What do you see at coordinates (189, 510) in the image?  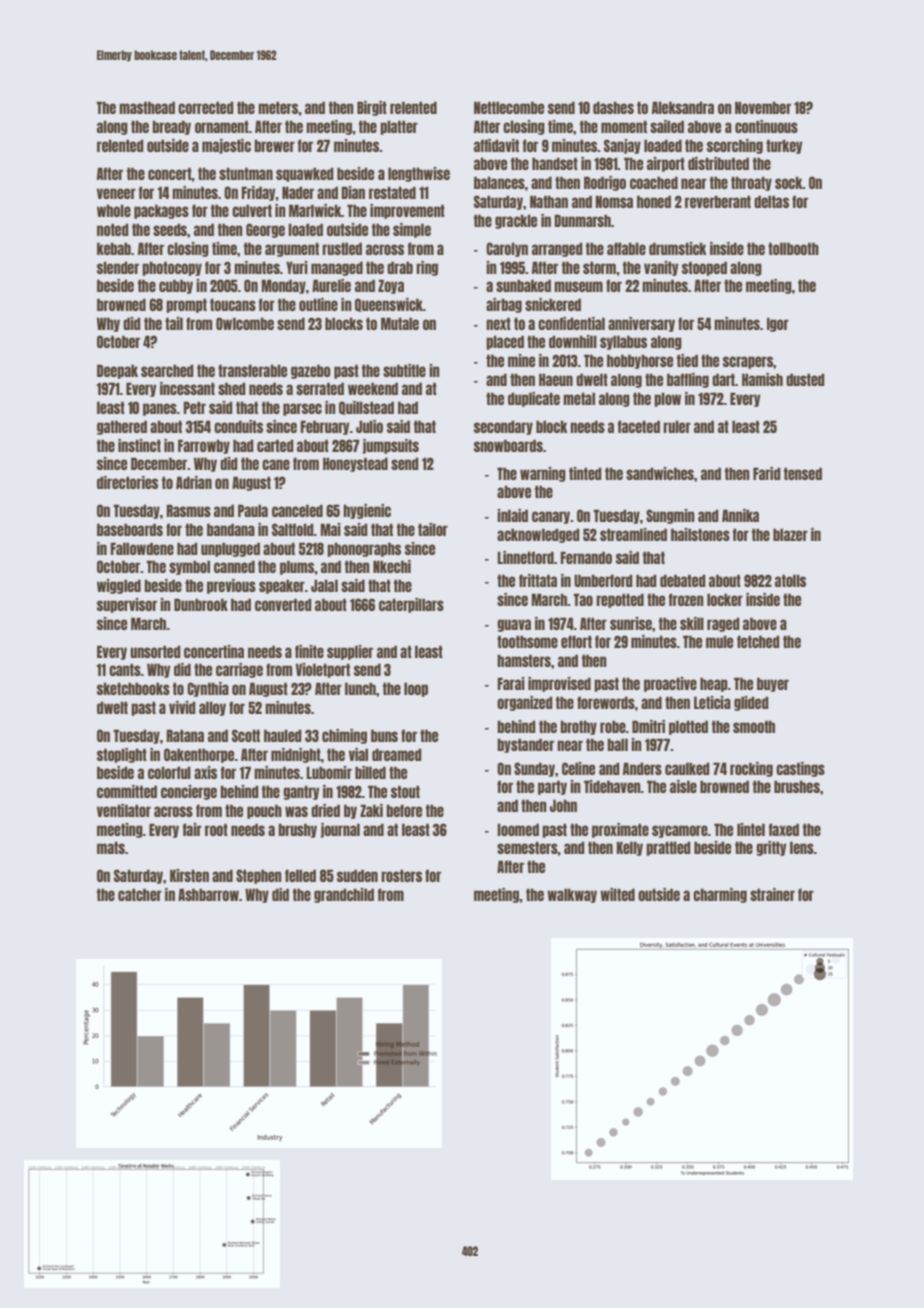 I see `Rasmus` at bounding box center [189, 510].
